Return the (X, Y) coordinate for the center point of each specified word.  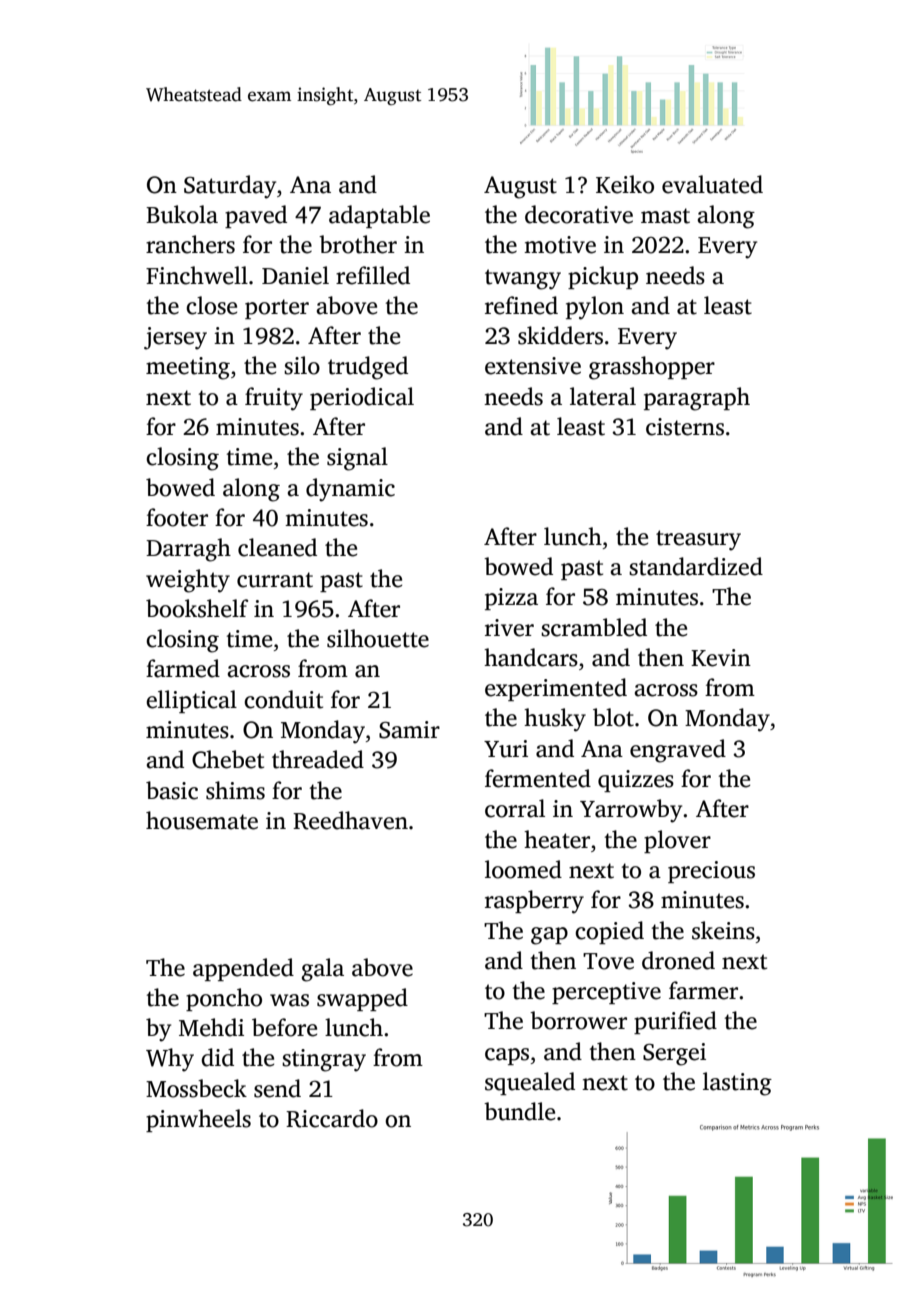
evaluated (712, 184)
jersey (175, 338)
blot (613, 717)
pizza (511, 599)
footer (177, 517)
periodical (362, 398)
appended (243, 969)
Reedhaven (350, 820)
